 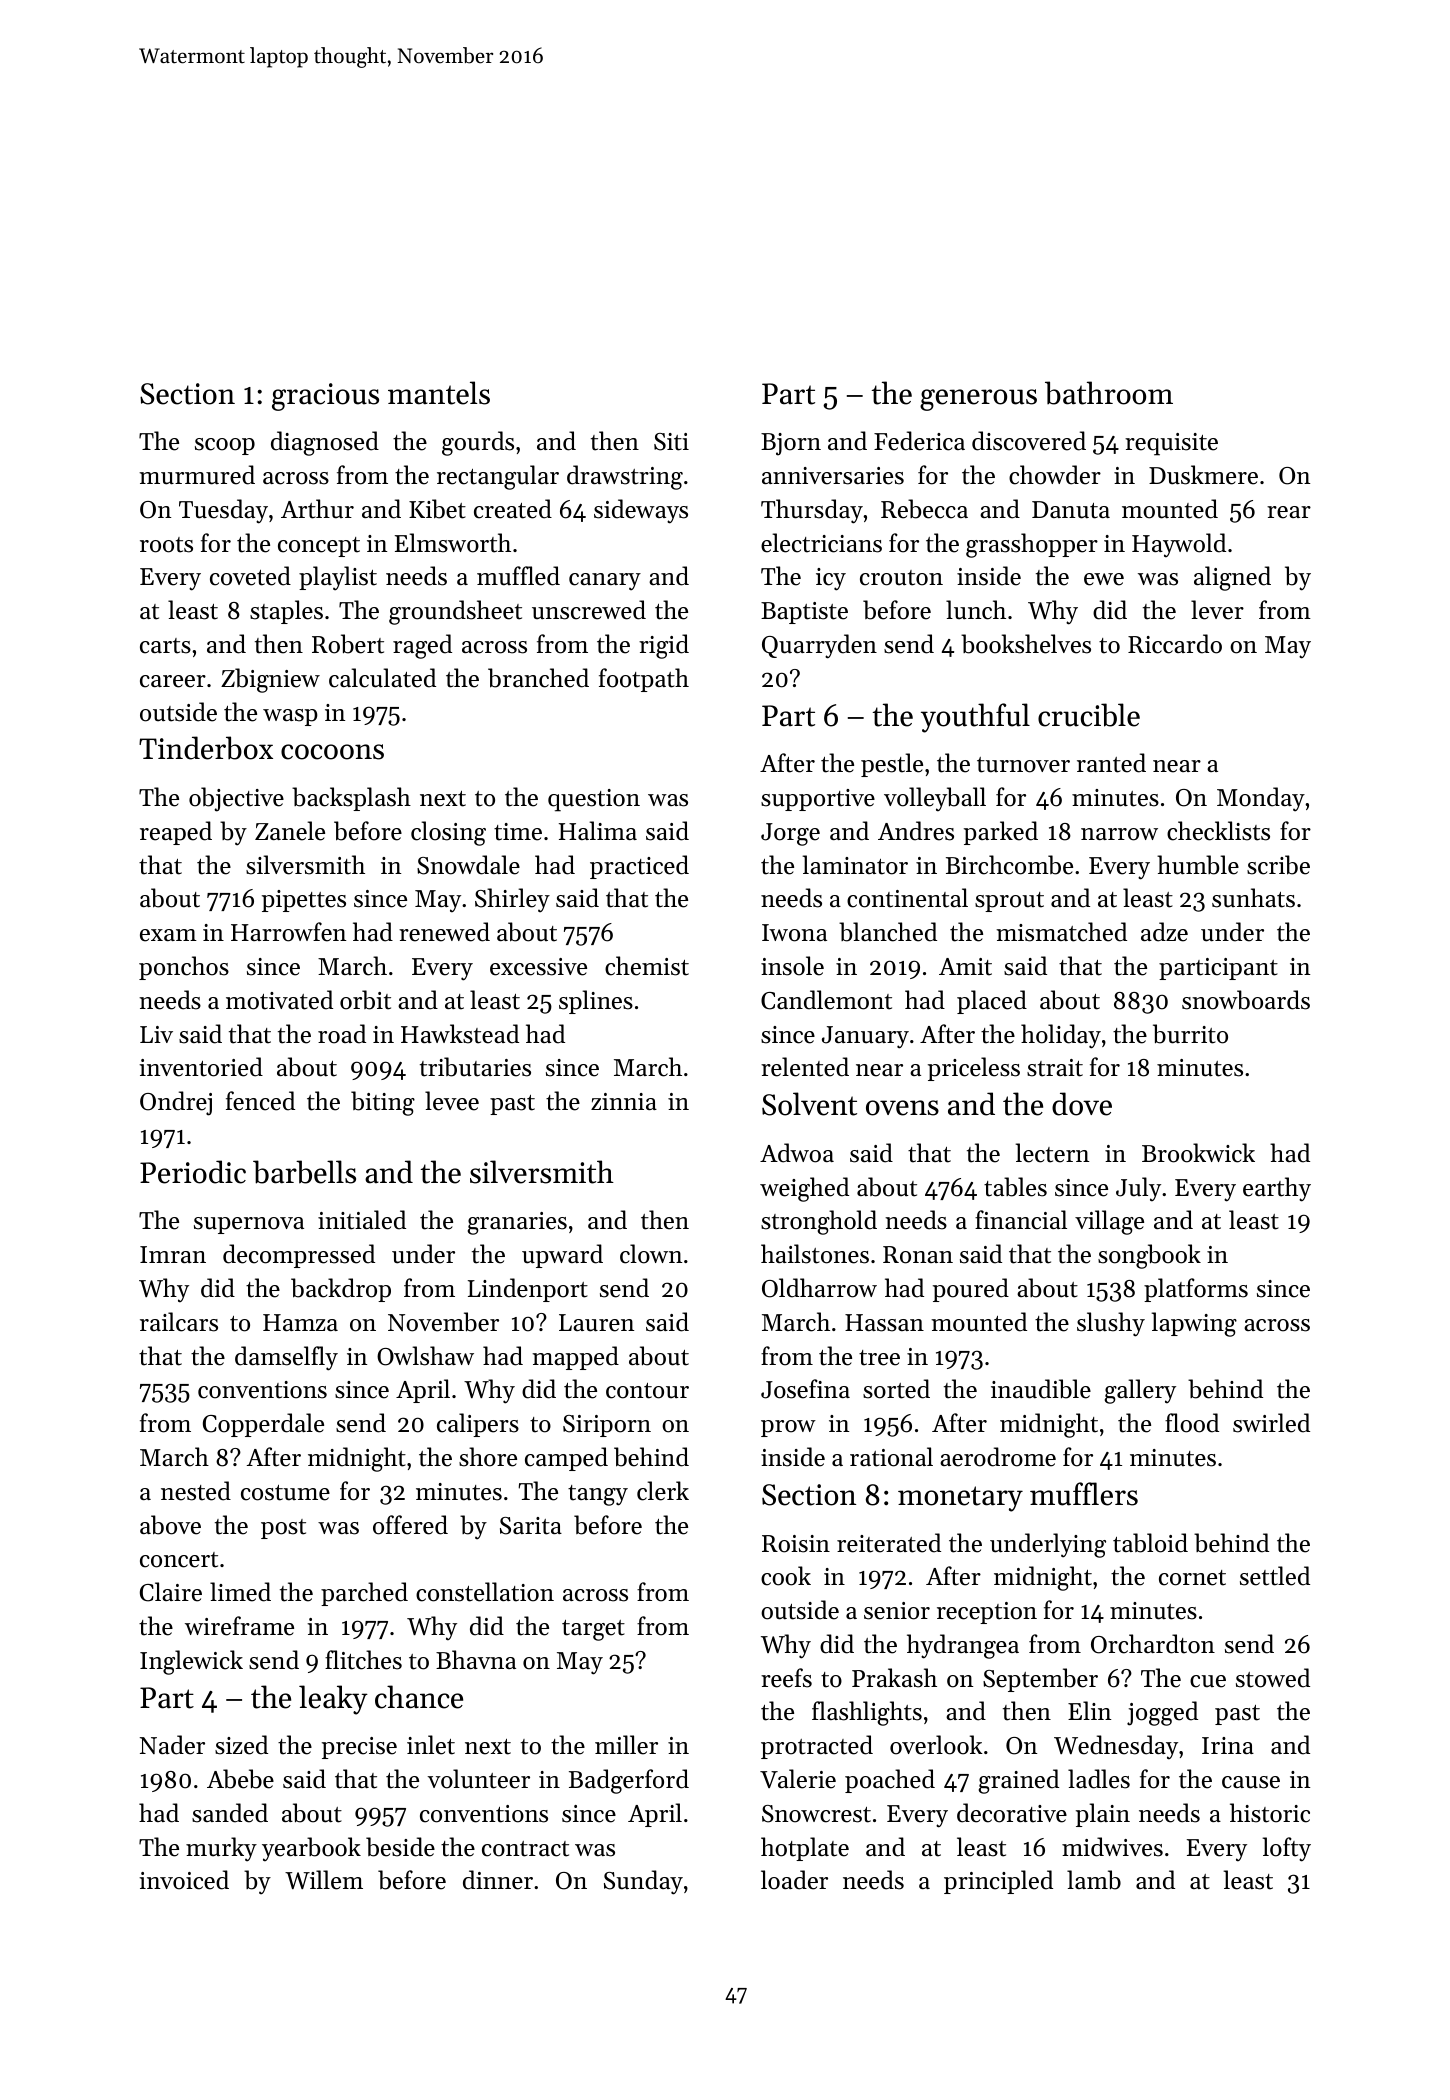 I want to click on lofty, so click(x=1286, y=1849).
